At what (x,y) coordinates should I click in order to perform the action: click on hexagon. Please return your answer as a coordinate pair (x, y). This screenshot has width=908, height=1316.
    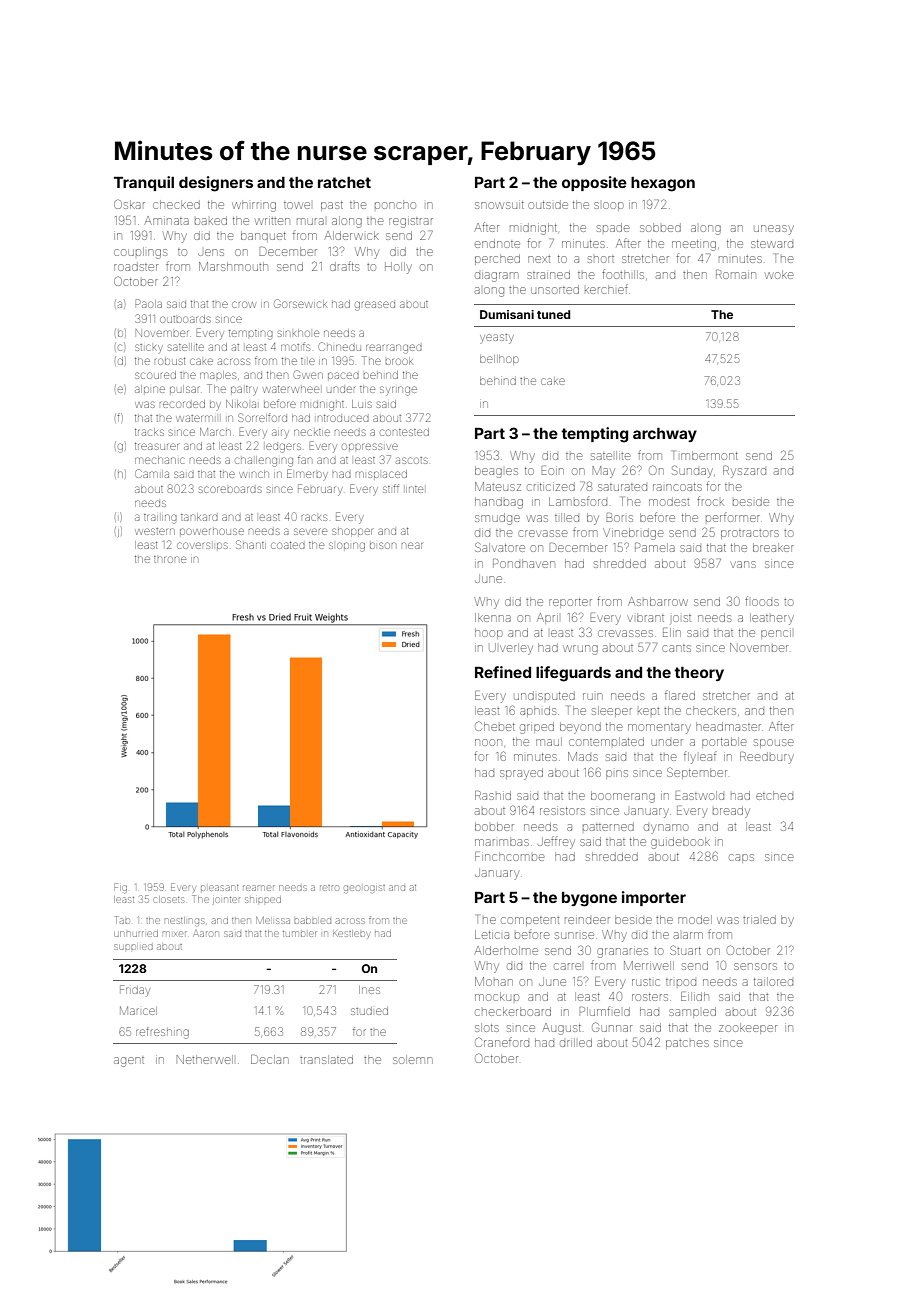
    Looking at the image, I should click on (663, 184).
